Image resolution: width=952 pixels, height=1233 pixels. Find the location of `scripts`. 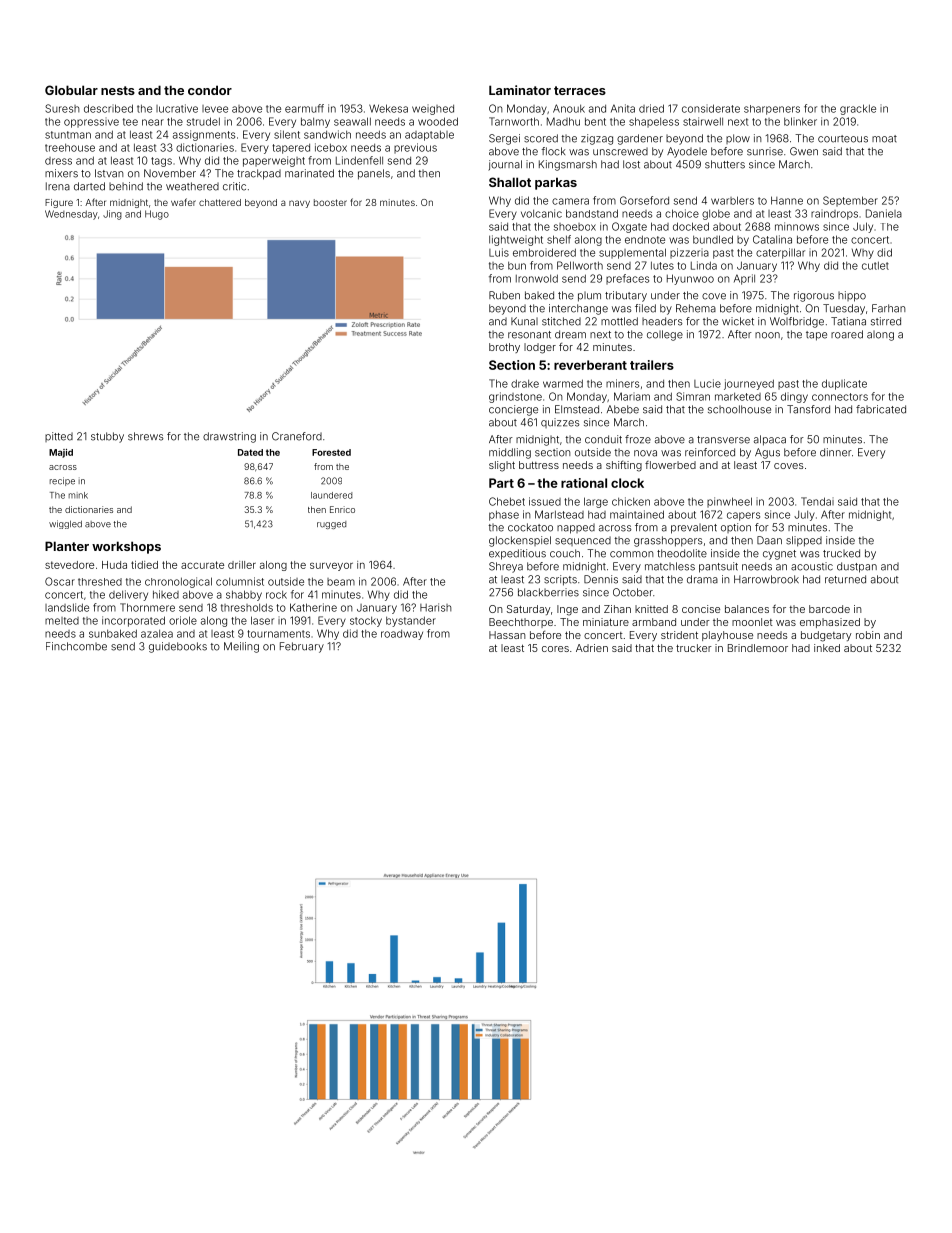

scripts is located at coordinates (560, 580).
